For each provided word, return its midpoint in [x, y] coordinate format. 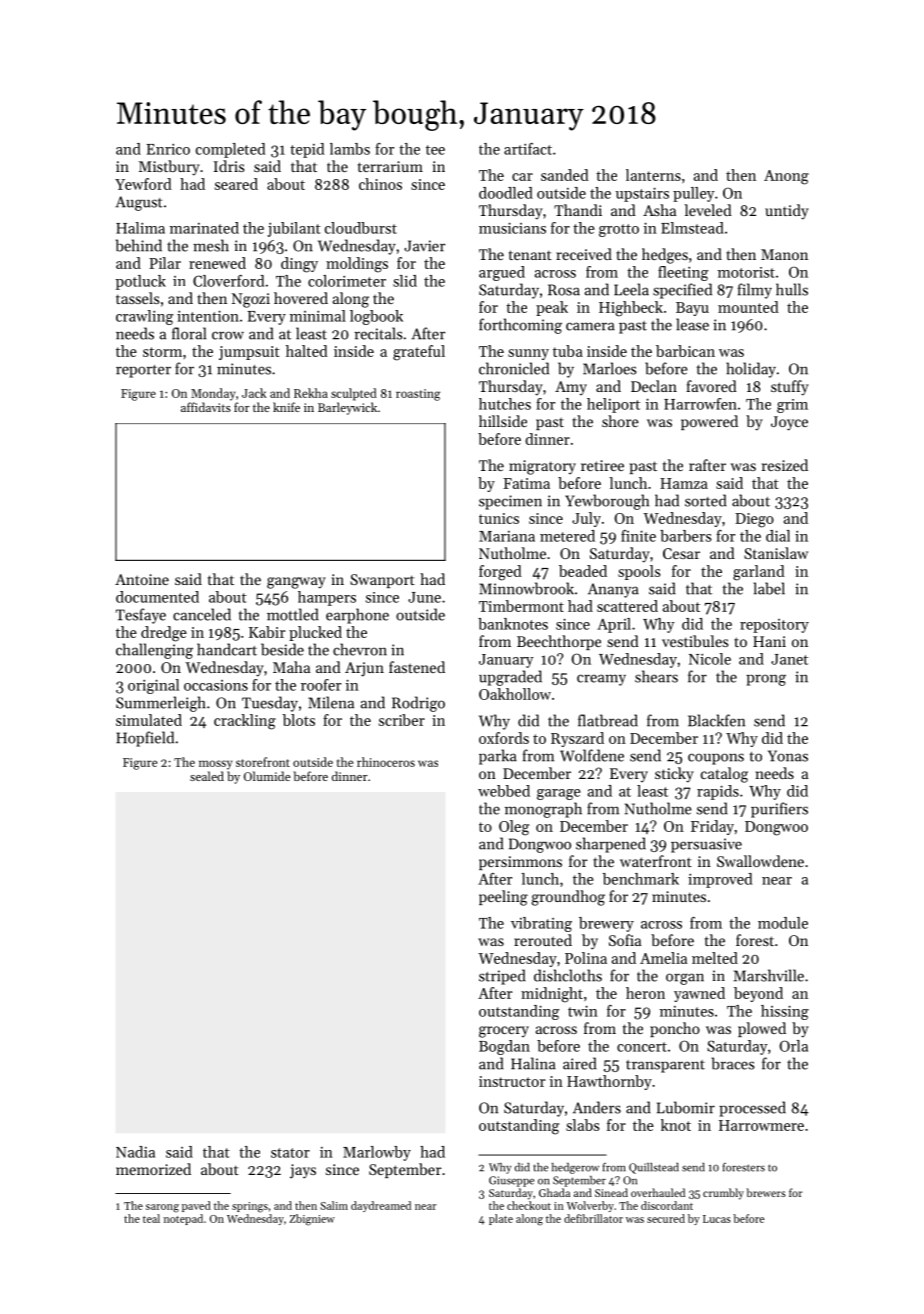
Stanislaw [776, 553]
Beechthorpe [559, 642]
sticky [674, 775]
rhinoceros [386, 762]
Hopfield [145, 739]
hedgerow [575, 1168]
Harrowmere [761, 1125]
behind [139, 245]
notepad [183, 1219]
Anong [786, 177]
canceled [202, 614]
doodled [506, 193]
